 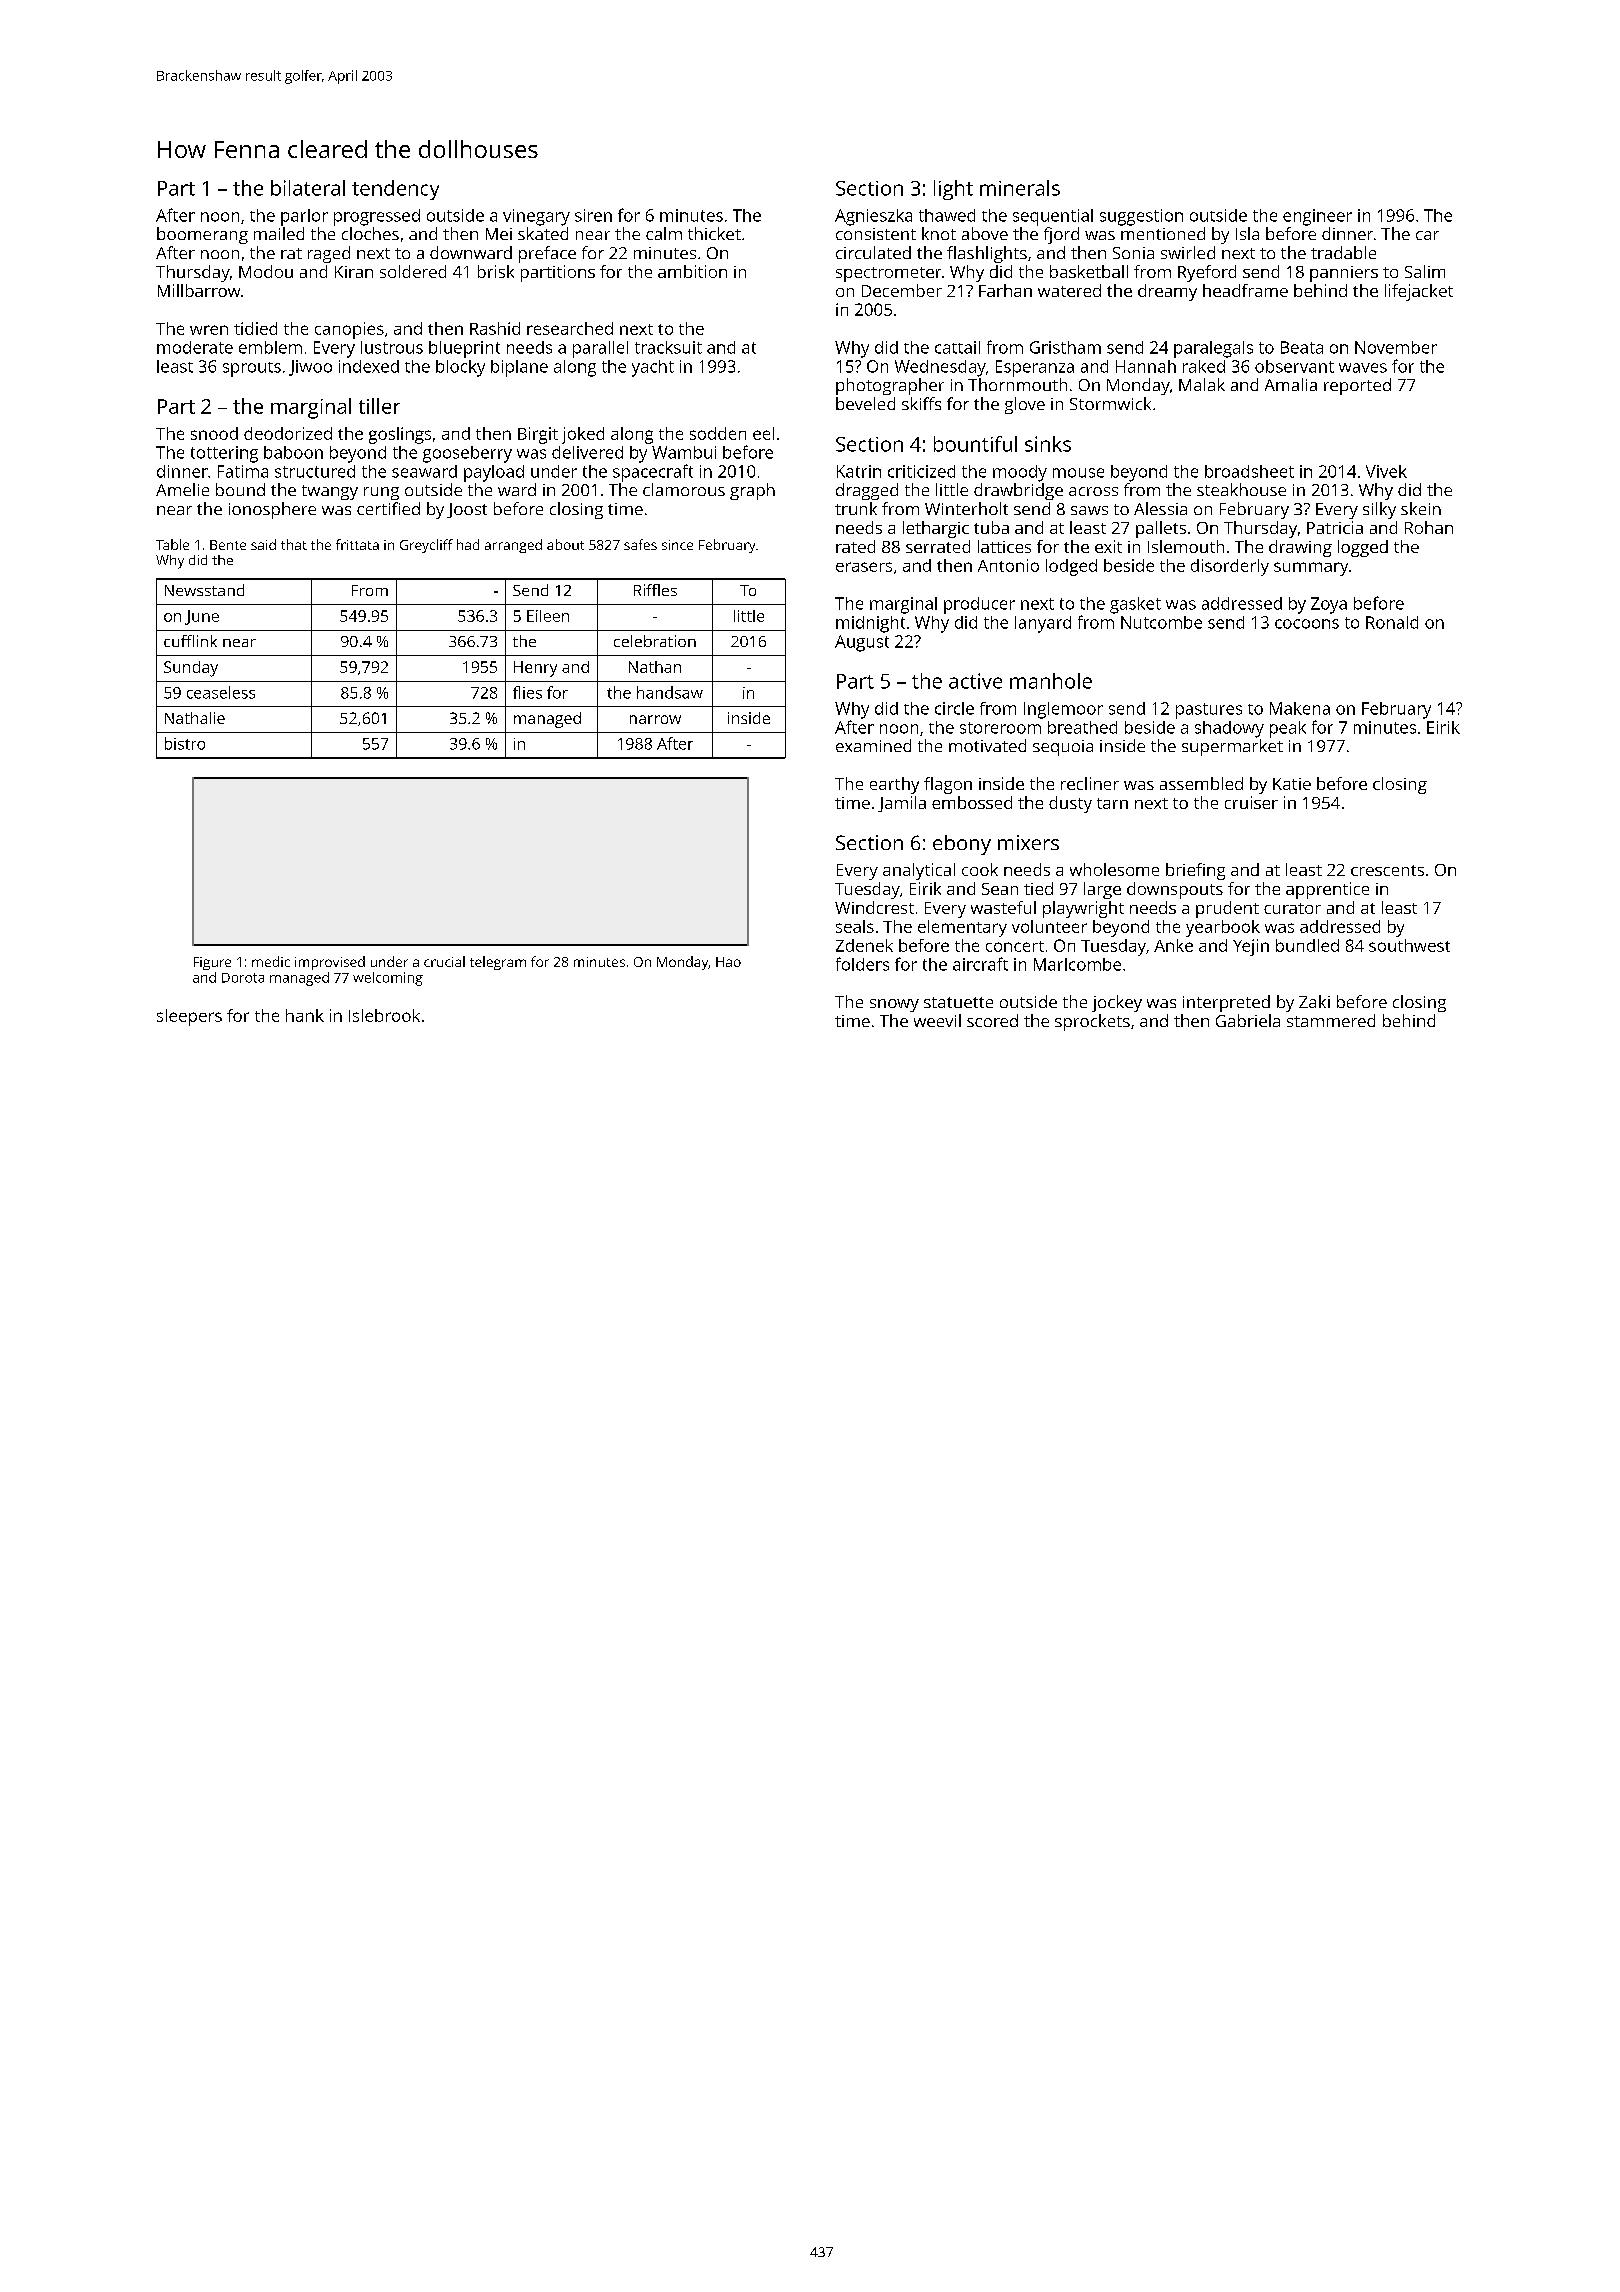 What do you see at coordinates (395, 190) in the page?
I see `tendency` at bounding box center [395, 190].
